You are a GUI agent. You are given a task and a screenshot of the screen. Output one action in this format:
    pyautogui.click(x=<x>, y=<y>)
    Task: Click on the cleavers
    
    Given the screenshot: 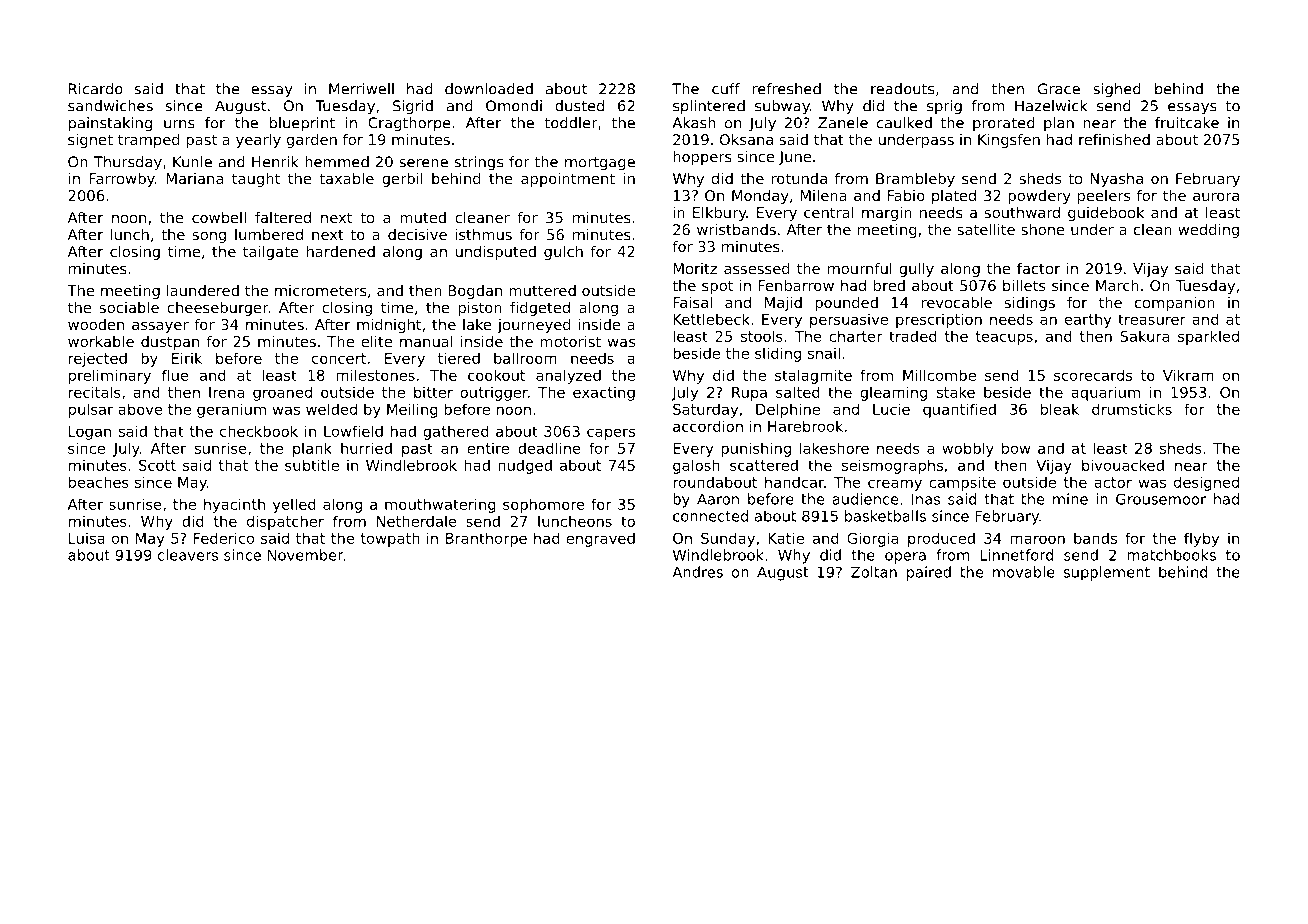 What is the action you would take?
    pyautogui.click(x=188, y=555)
